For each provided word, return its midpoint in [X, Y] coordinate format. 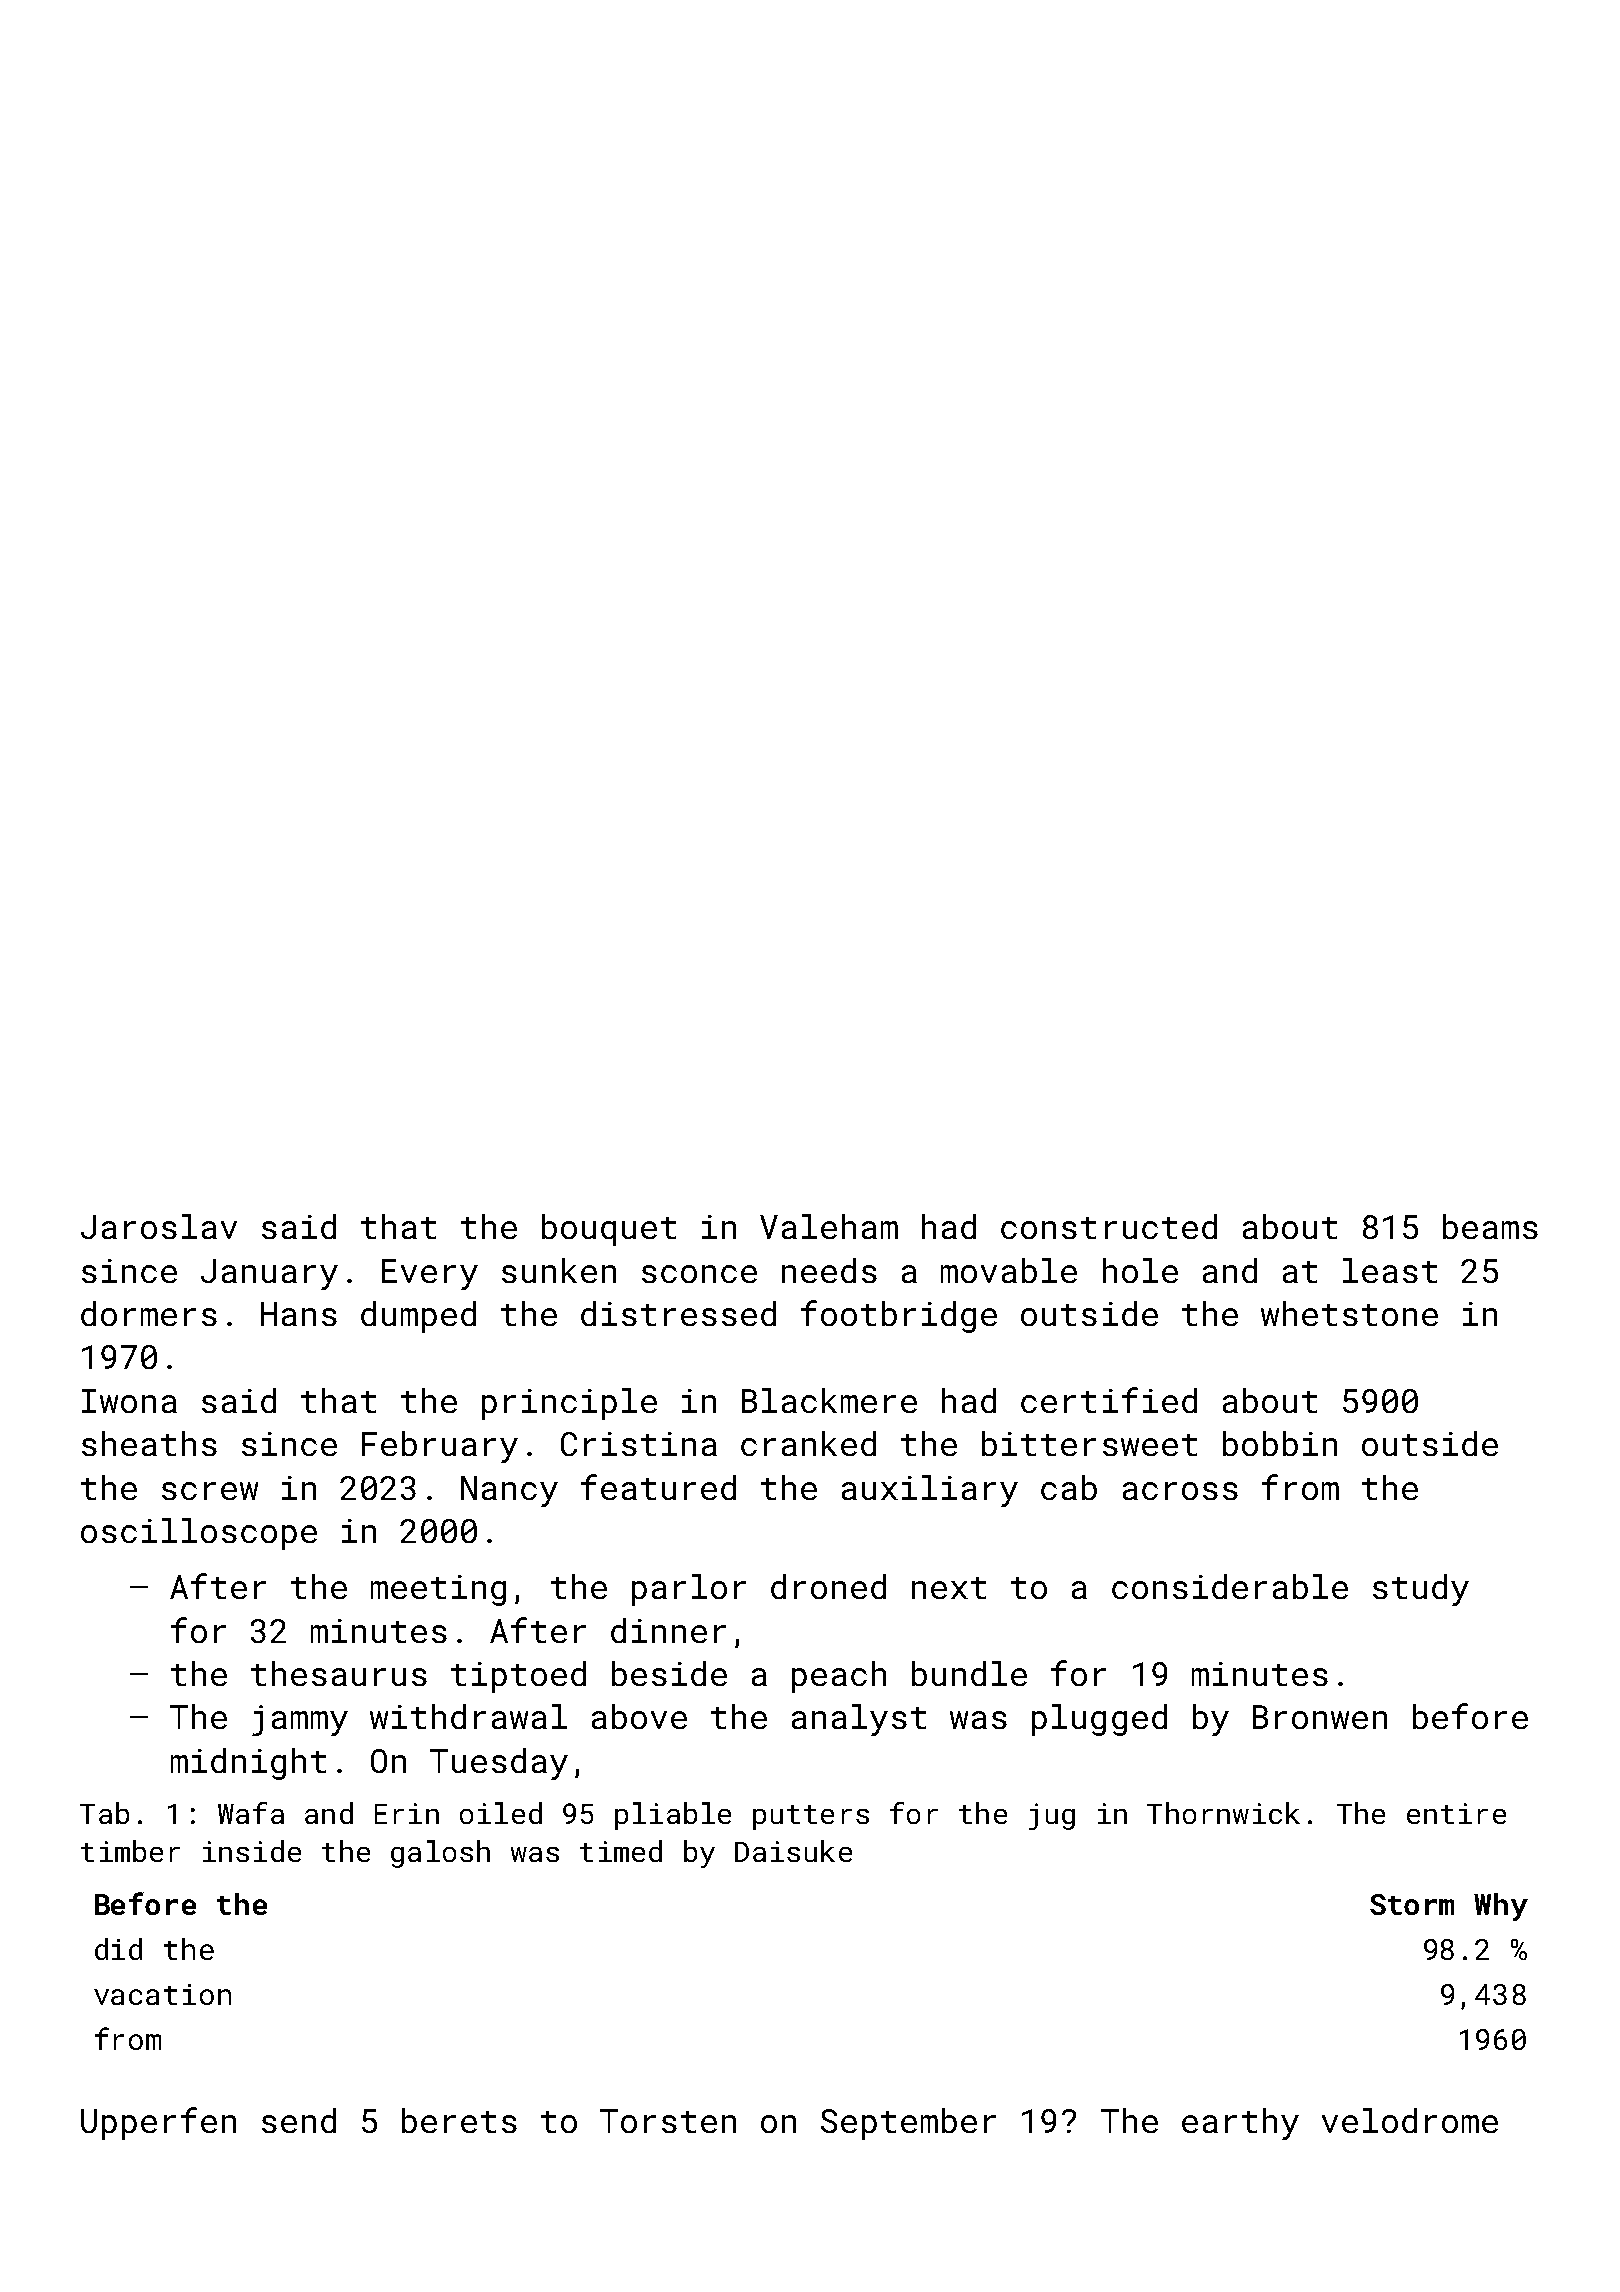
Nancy [509, 1491]
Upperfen [158, 2123]
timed [621, 1851]
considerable [1230, 1586]
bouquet [609, 1230]
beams [1490, 1226]
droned [828, 1586]
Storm [1412, 1904]
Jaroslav [159, 1226]
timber [130, 1851]
